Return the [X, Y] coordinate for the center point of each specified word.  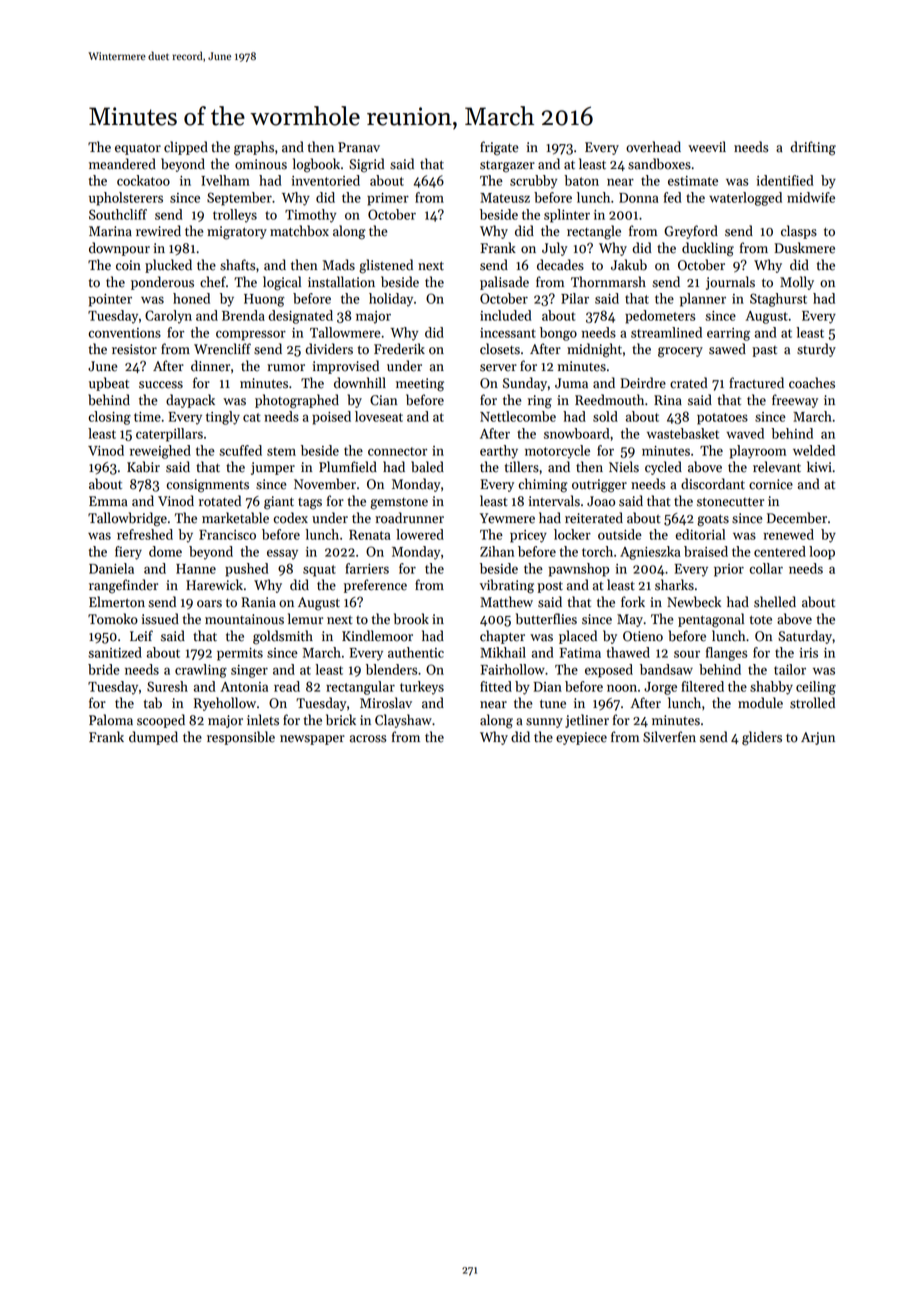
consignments [208, 486]
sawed [727, 349]
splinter [567, 216]
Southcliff [118, 214]
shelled [775, 602]
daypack [190, 401]
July [555, 249]
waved [745, 433]
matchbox [299, 231]
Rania [258, 602]
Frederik [399, 349]
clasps [799, 232]
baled [427, 467]
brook [411, 619]
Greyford [691, 232]
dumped [153, 738]
